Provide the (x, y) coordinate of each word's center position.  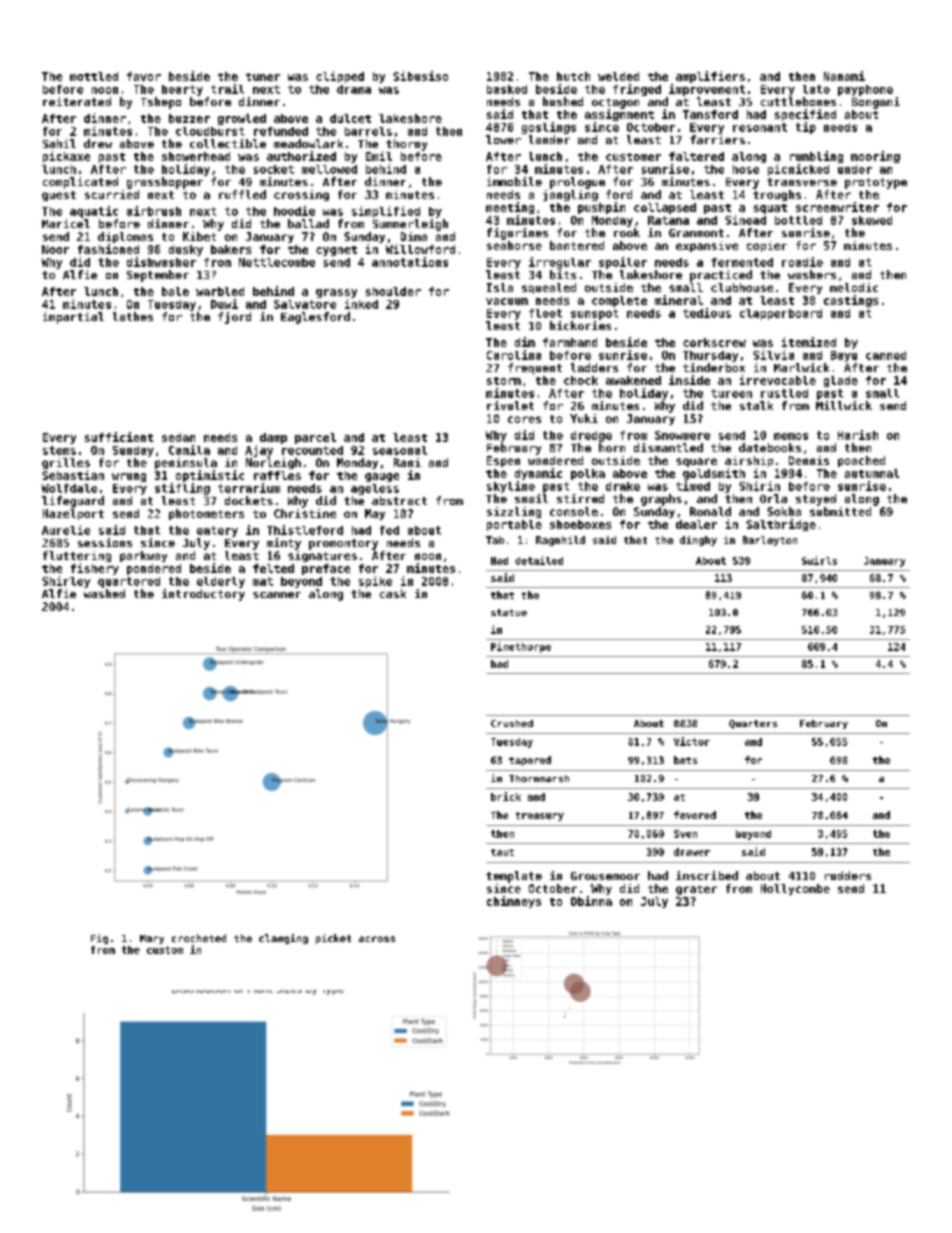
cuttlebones (798, 101)
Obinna (591, 901)
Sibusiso (420, 76)
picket (333, 939)
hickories (580, 325)
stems (59, 450)
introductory (203, 595)
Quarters (753, 724)
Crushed (512, 723)
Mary (152, 939)
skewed (872, 220)
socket (274, 169)
